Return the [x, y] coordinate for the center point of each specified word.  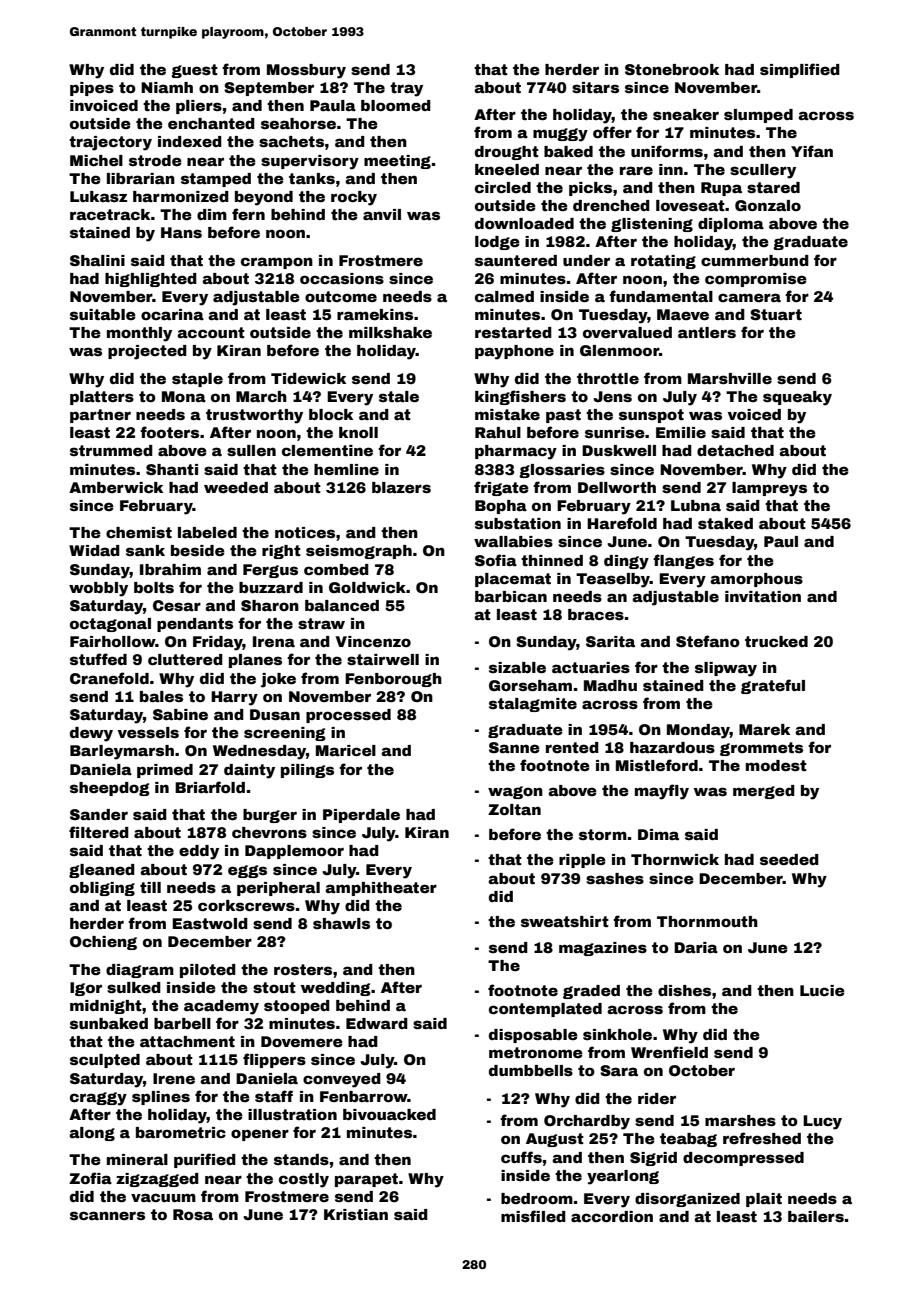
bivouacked [389, 1114]
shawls [341, 923]
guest [194, 71]
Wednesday [259, 752]
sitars [595, 87]
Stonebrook [672, 69]
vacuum [163, 1197]
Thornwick [675, 859]
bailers [816, 1216]
